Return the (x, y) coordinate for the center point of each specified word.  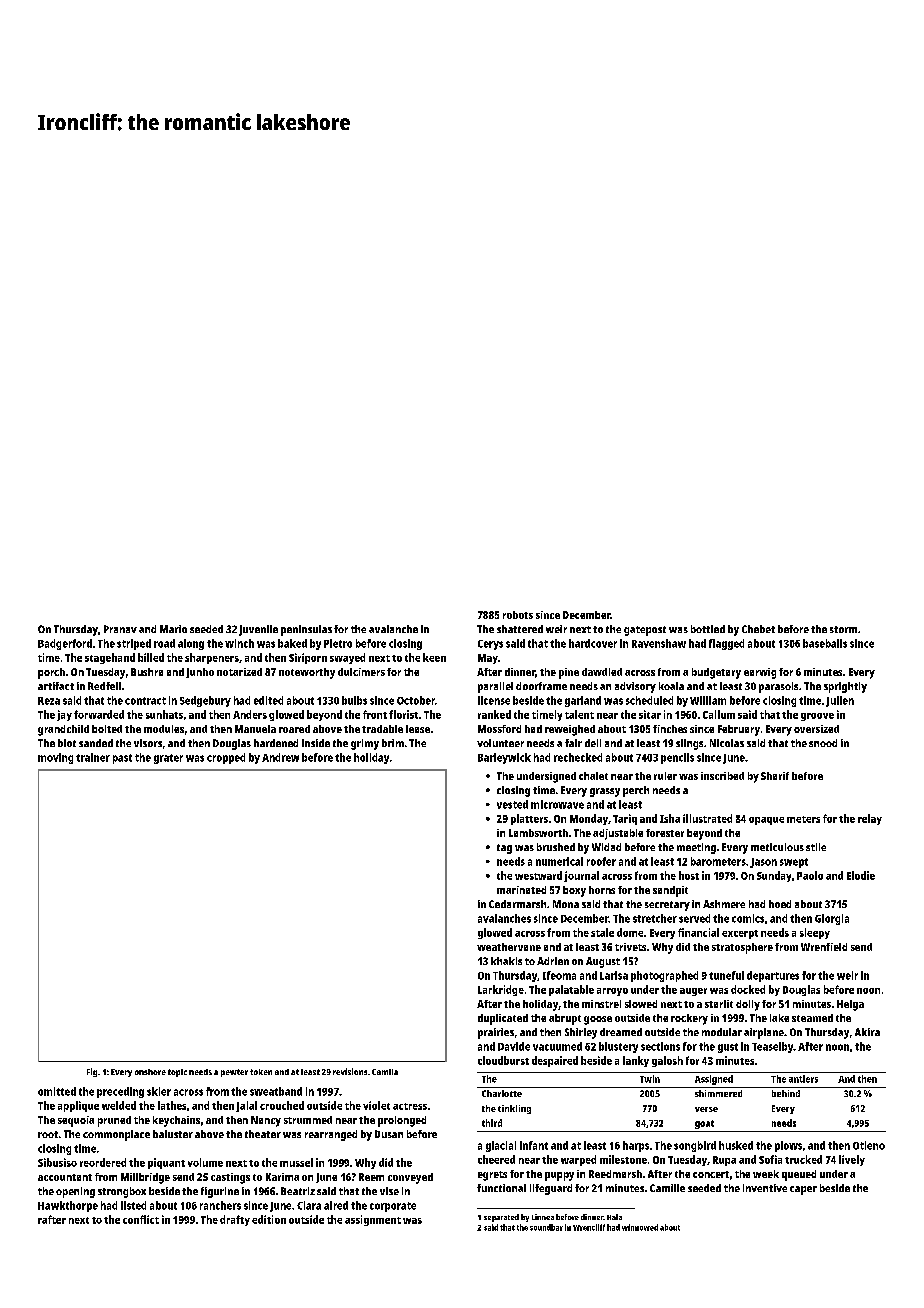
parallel (495, 687)
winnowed (640, 1227)
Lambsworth (538, 833)
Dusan (389, 1134)
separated (501, 1218)
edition (269, 1219)
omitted (57, 1091)
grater (168, 759)
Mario (173, 629)
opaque (766, 821)
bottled (708, 629)
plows (788, 1146)
